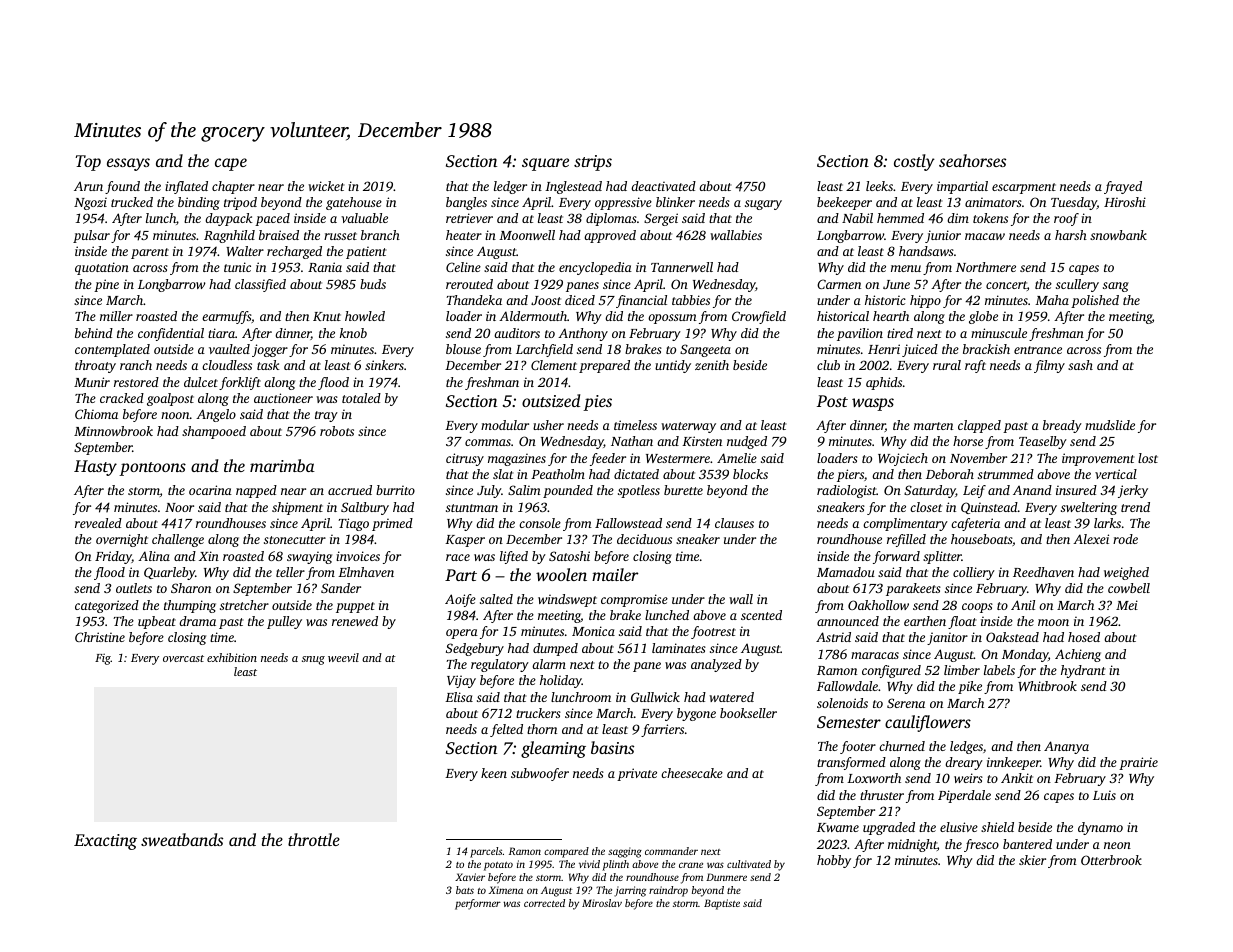  What do you see at coordinates (593, 163) in the image?
I see `strips` at bounding box center [593, 163].
